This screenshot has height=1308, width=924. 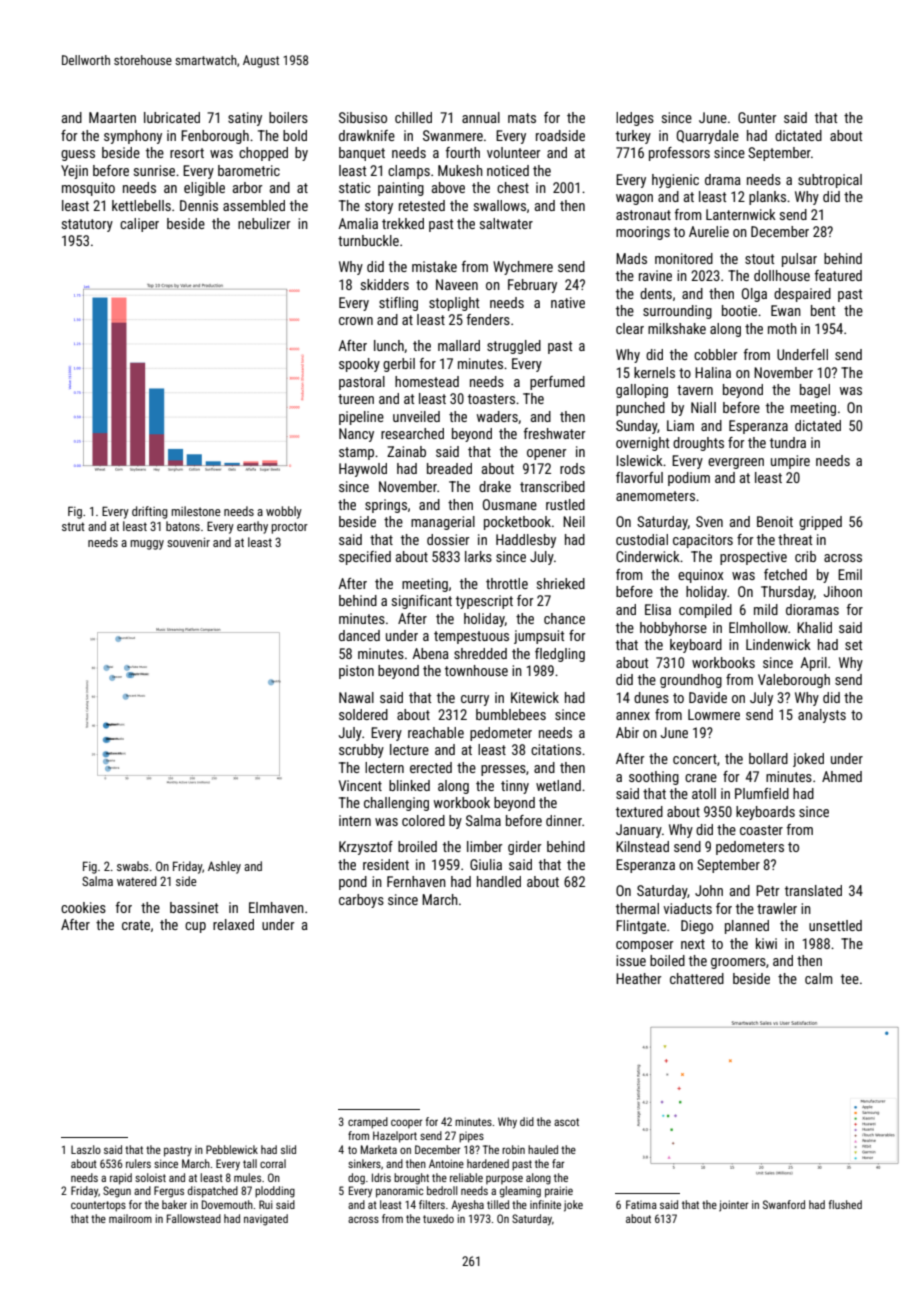 What do you see at coordinates (385, 284) in the screenshot?
I see `skidders` at bounding box center [385, 284].
